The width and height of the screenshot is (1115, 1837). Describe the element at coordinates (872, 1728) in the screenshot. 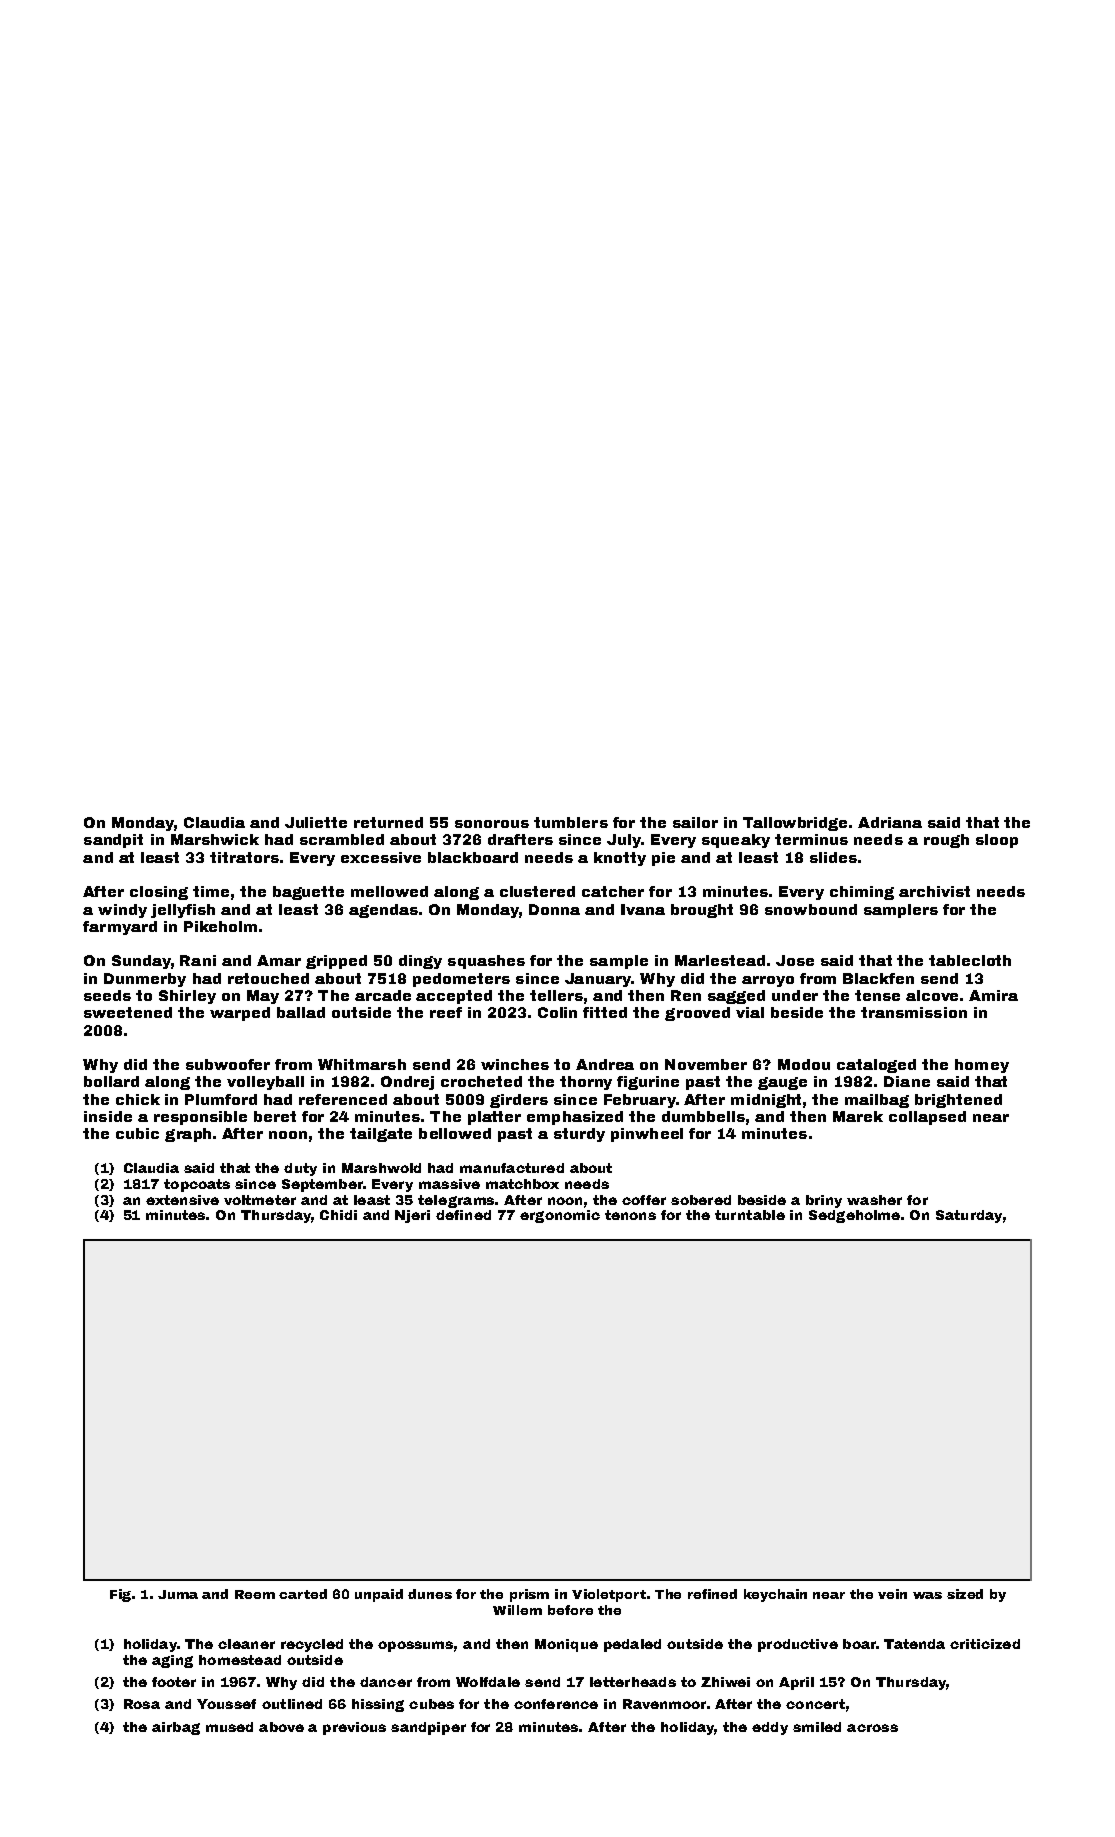

I see `across` at that location.
